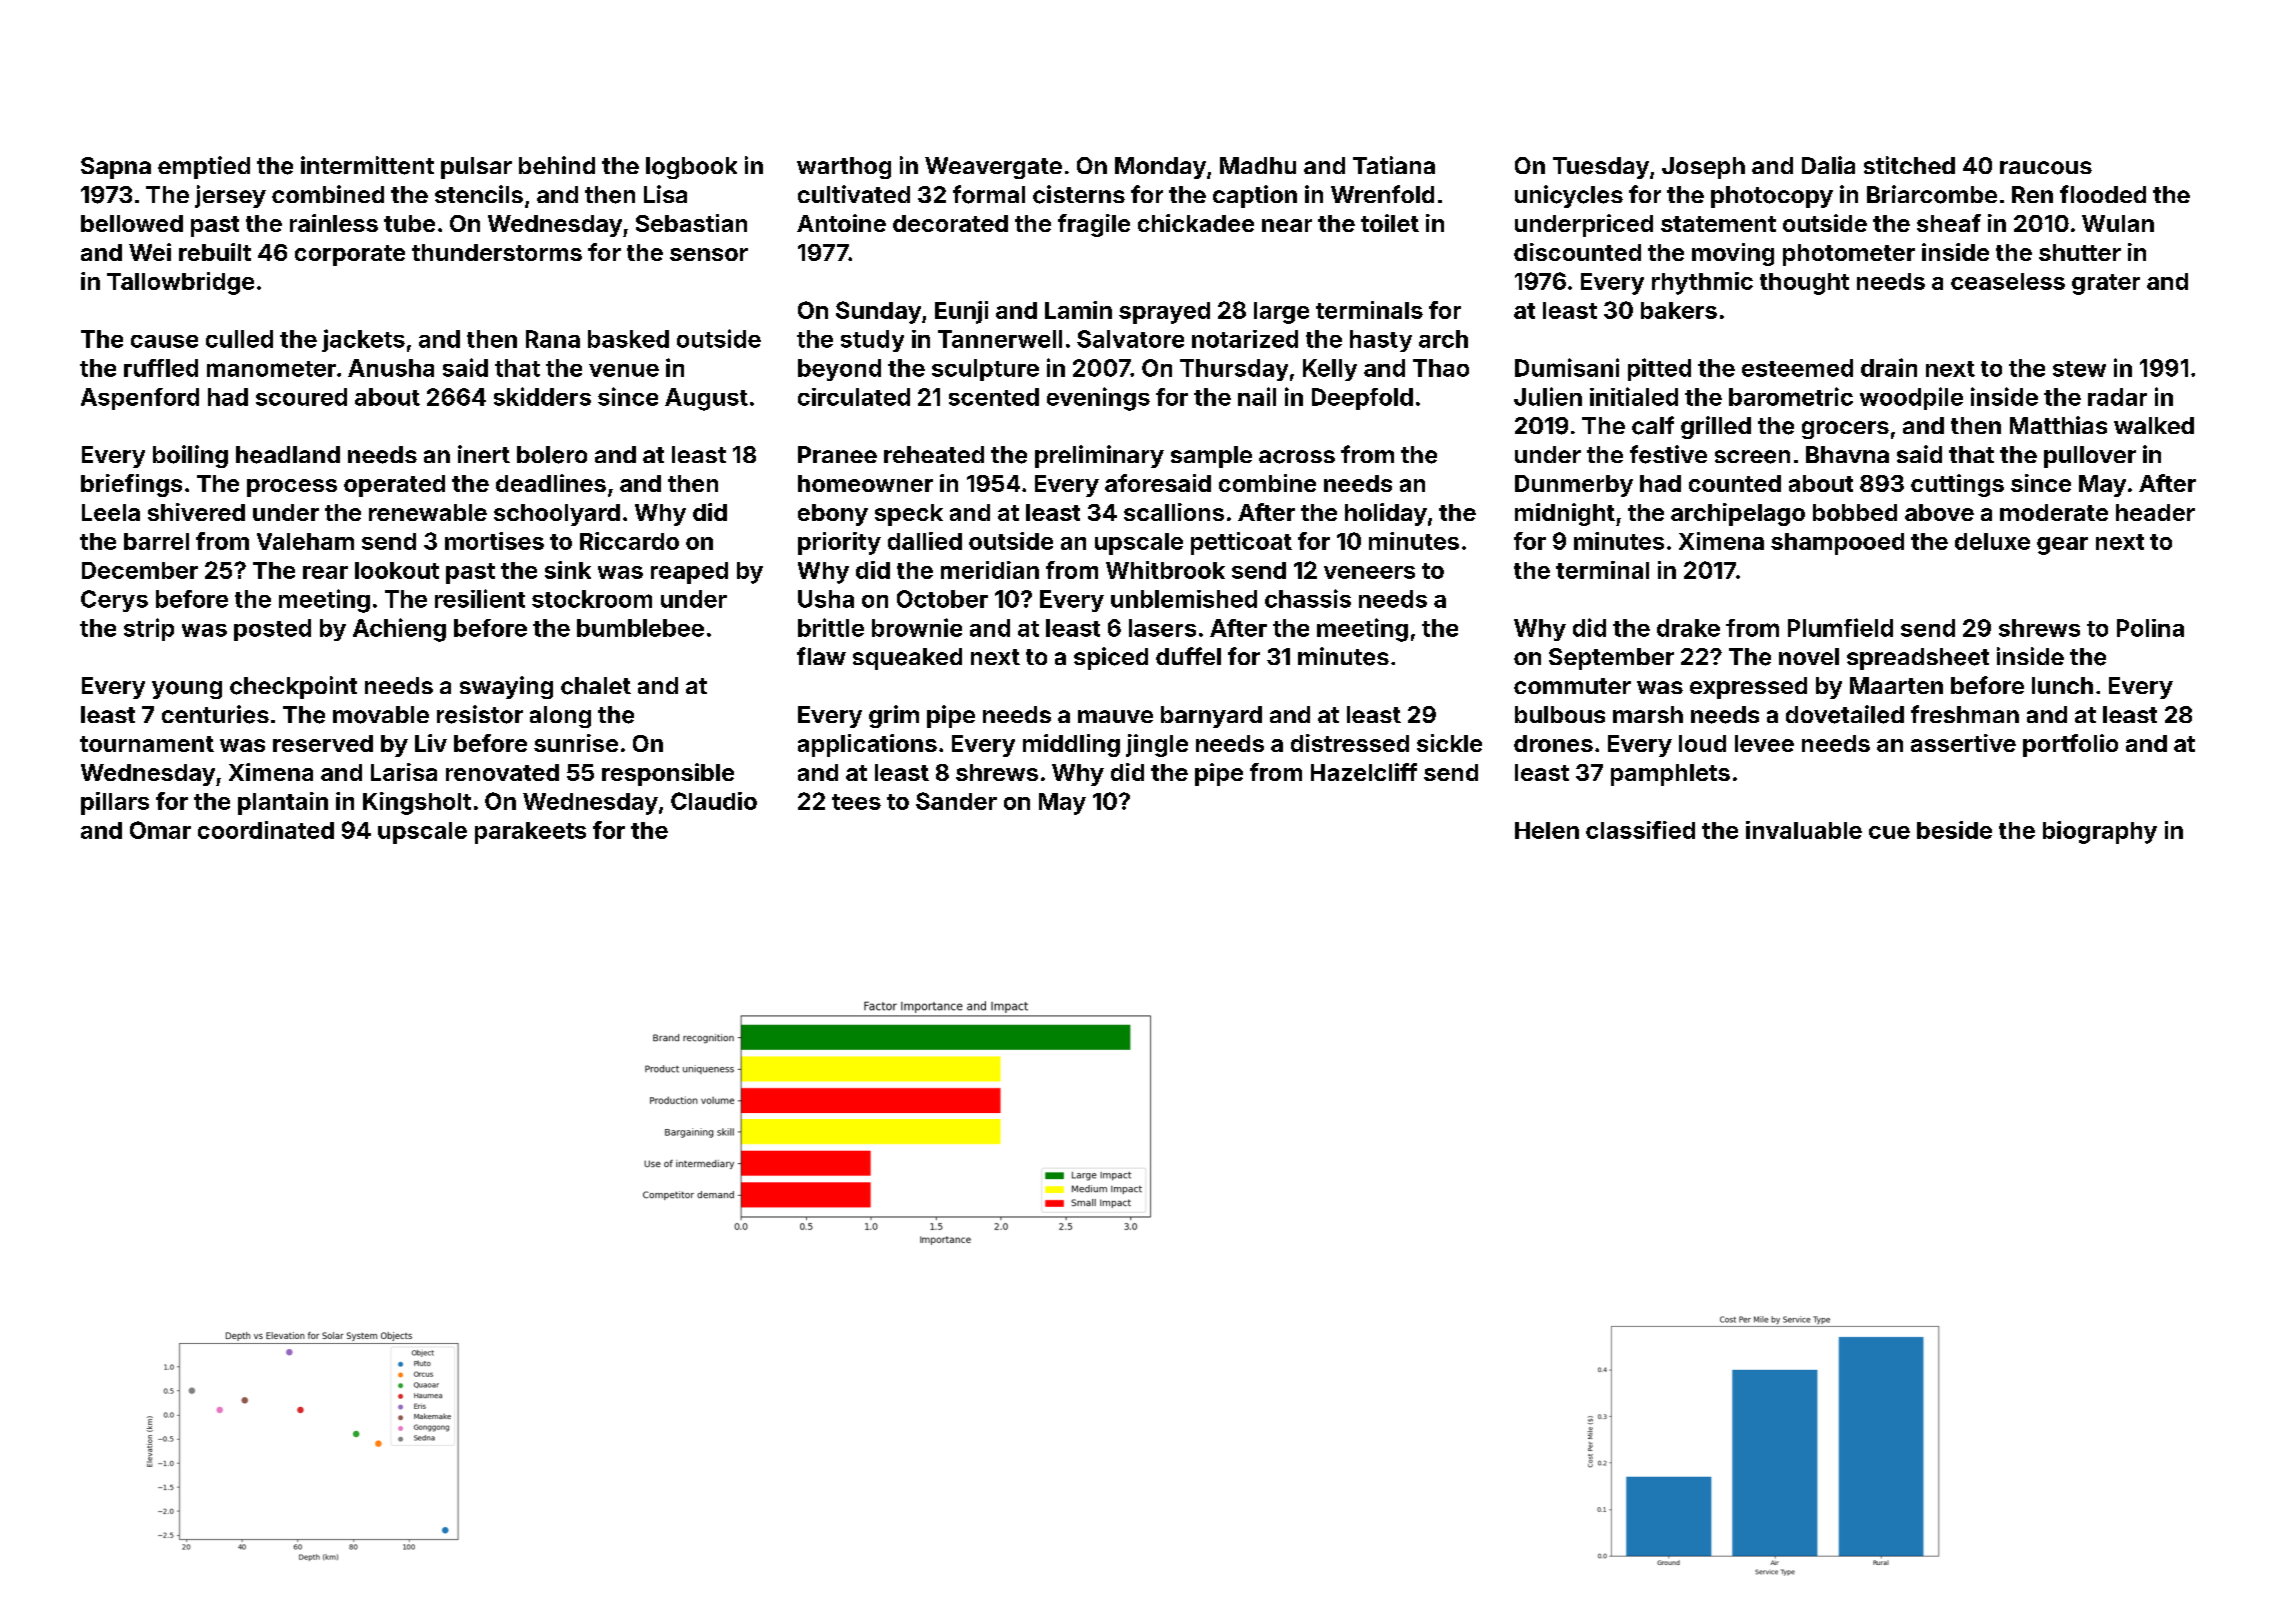 Image resolution: width=2282 pixels, height=1614 pixels. Describe the element at coordinates (2008, 281) in the document. I see `ceaseless` at that location.
